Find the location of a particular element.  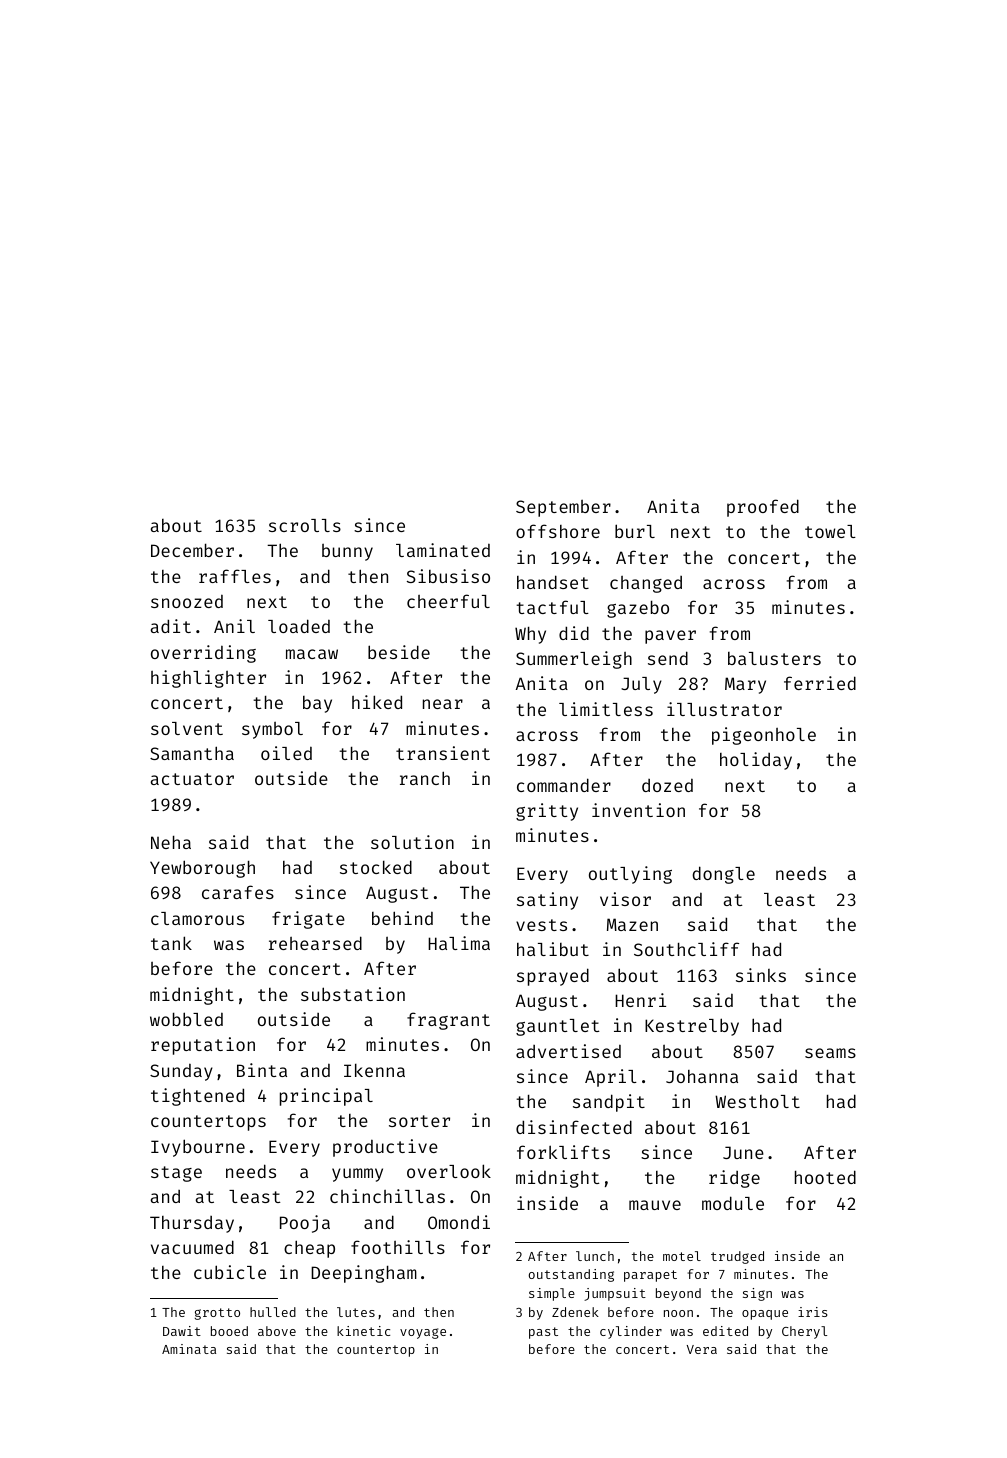

highlighter is located at coordinates (208, 679).
